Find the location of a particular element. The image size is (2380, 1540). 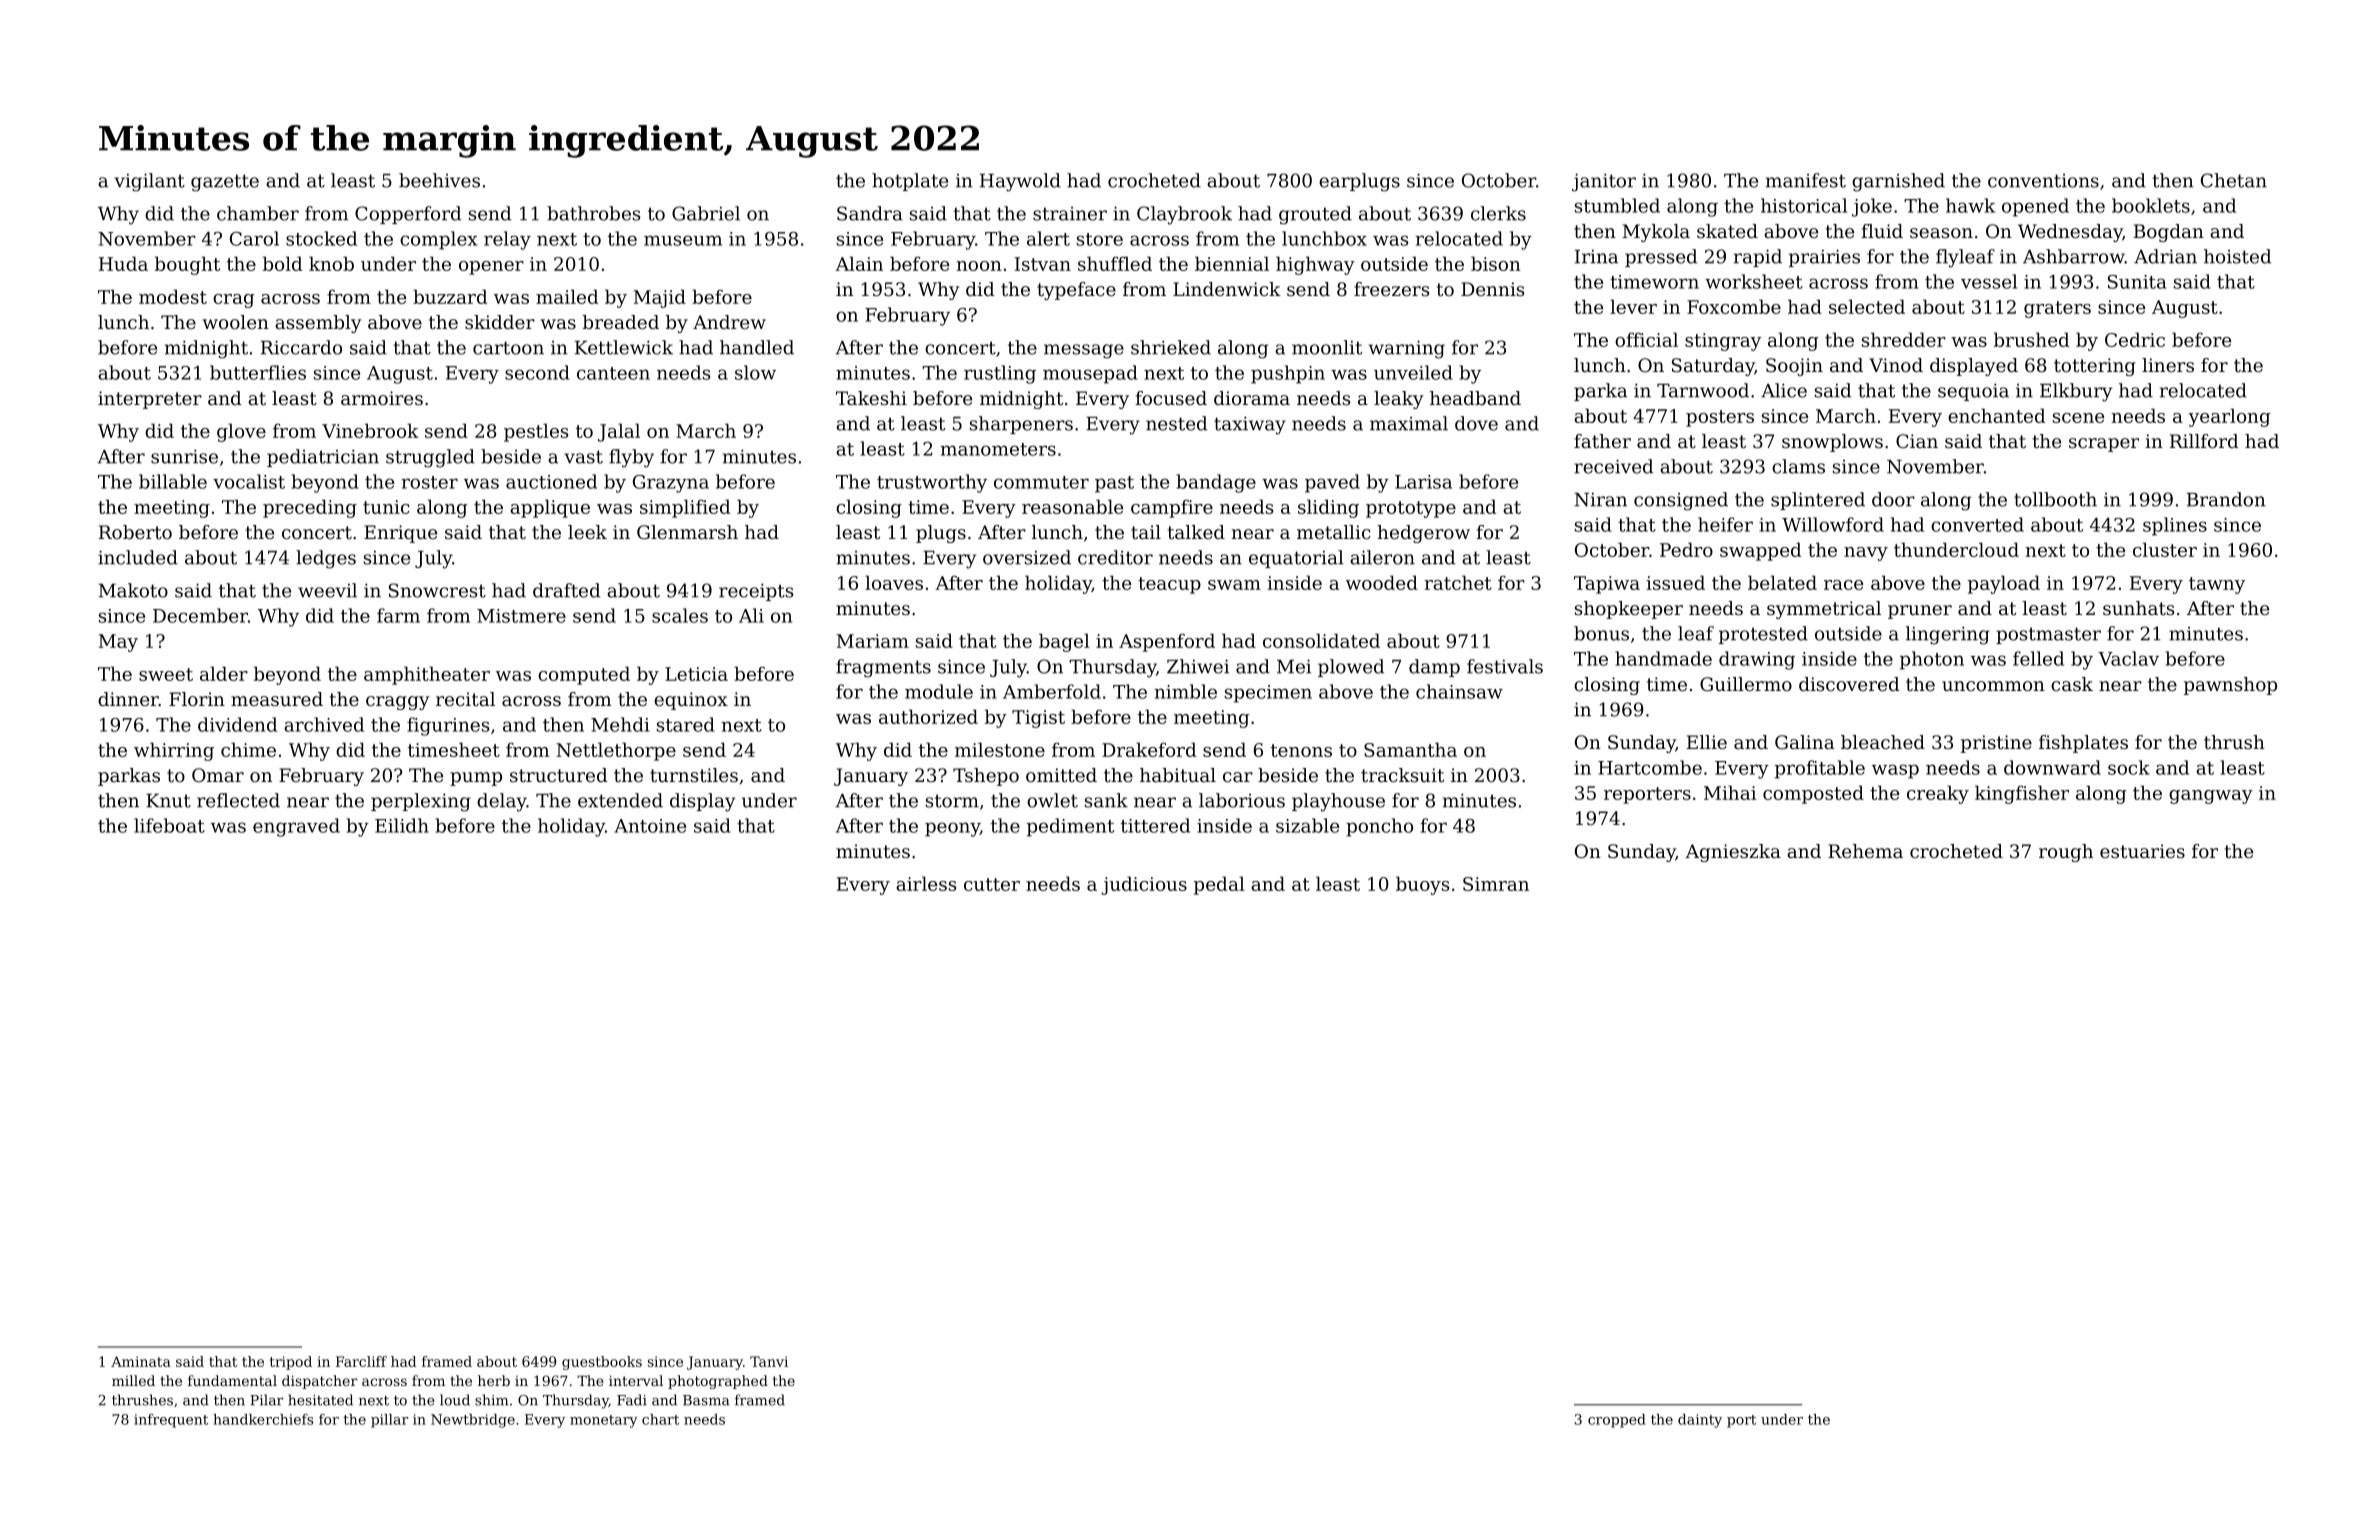

dainty is located at coordinates (1700, 1421).
